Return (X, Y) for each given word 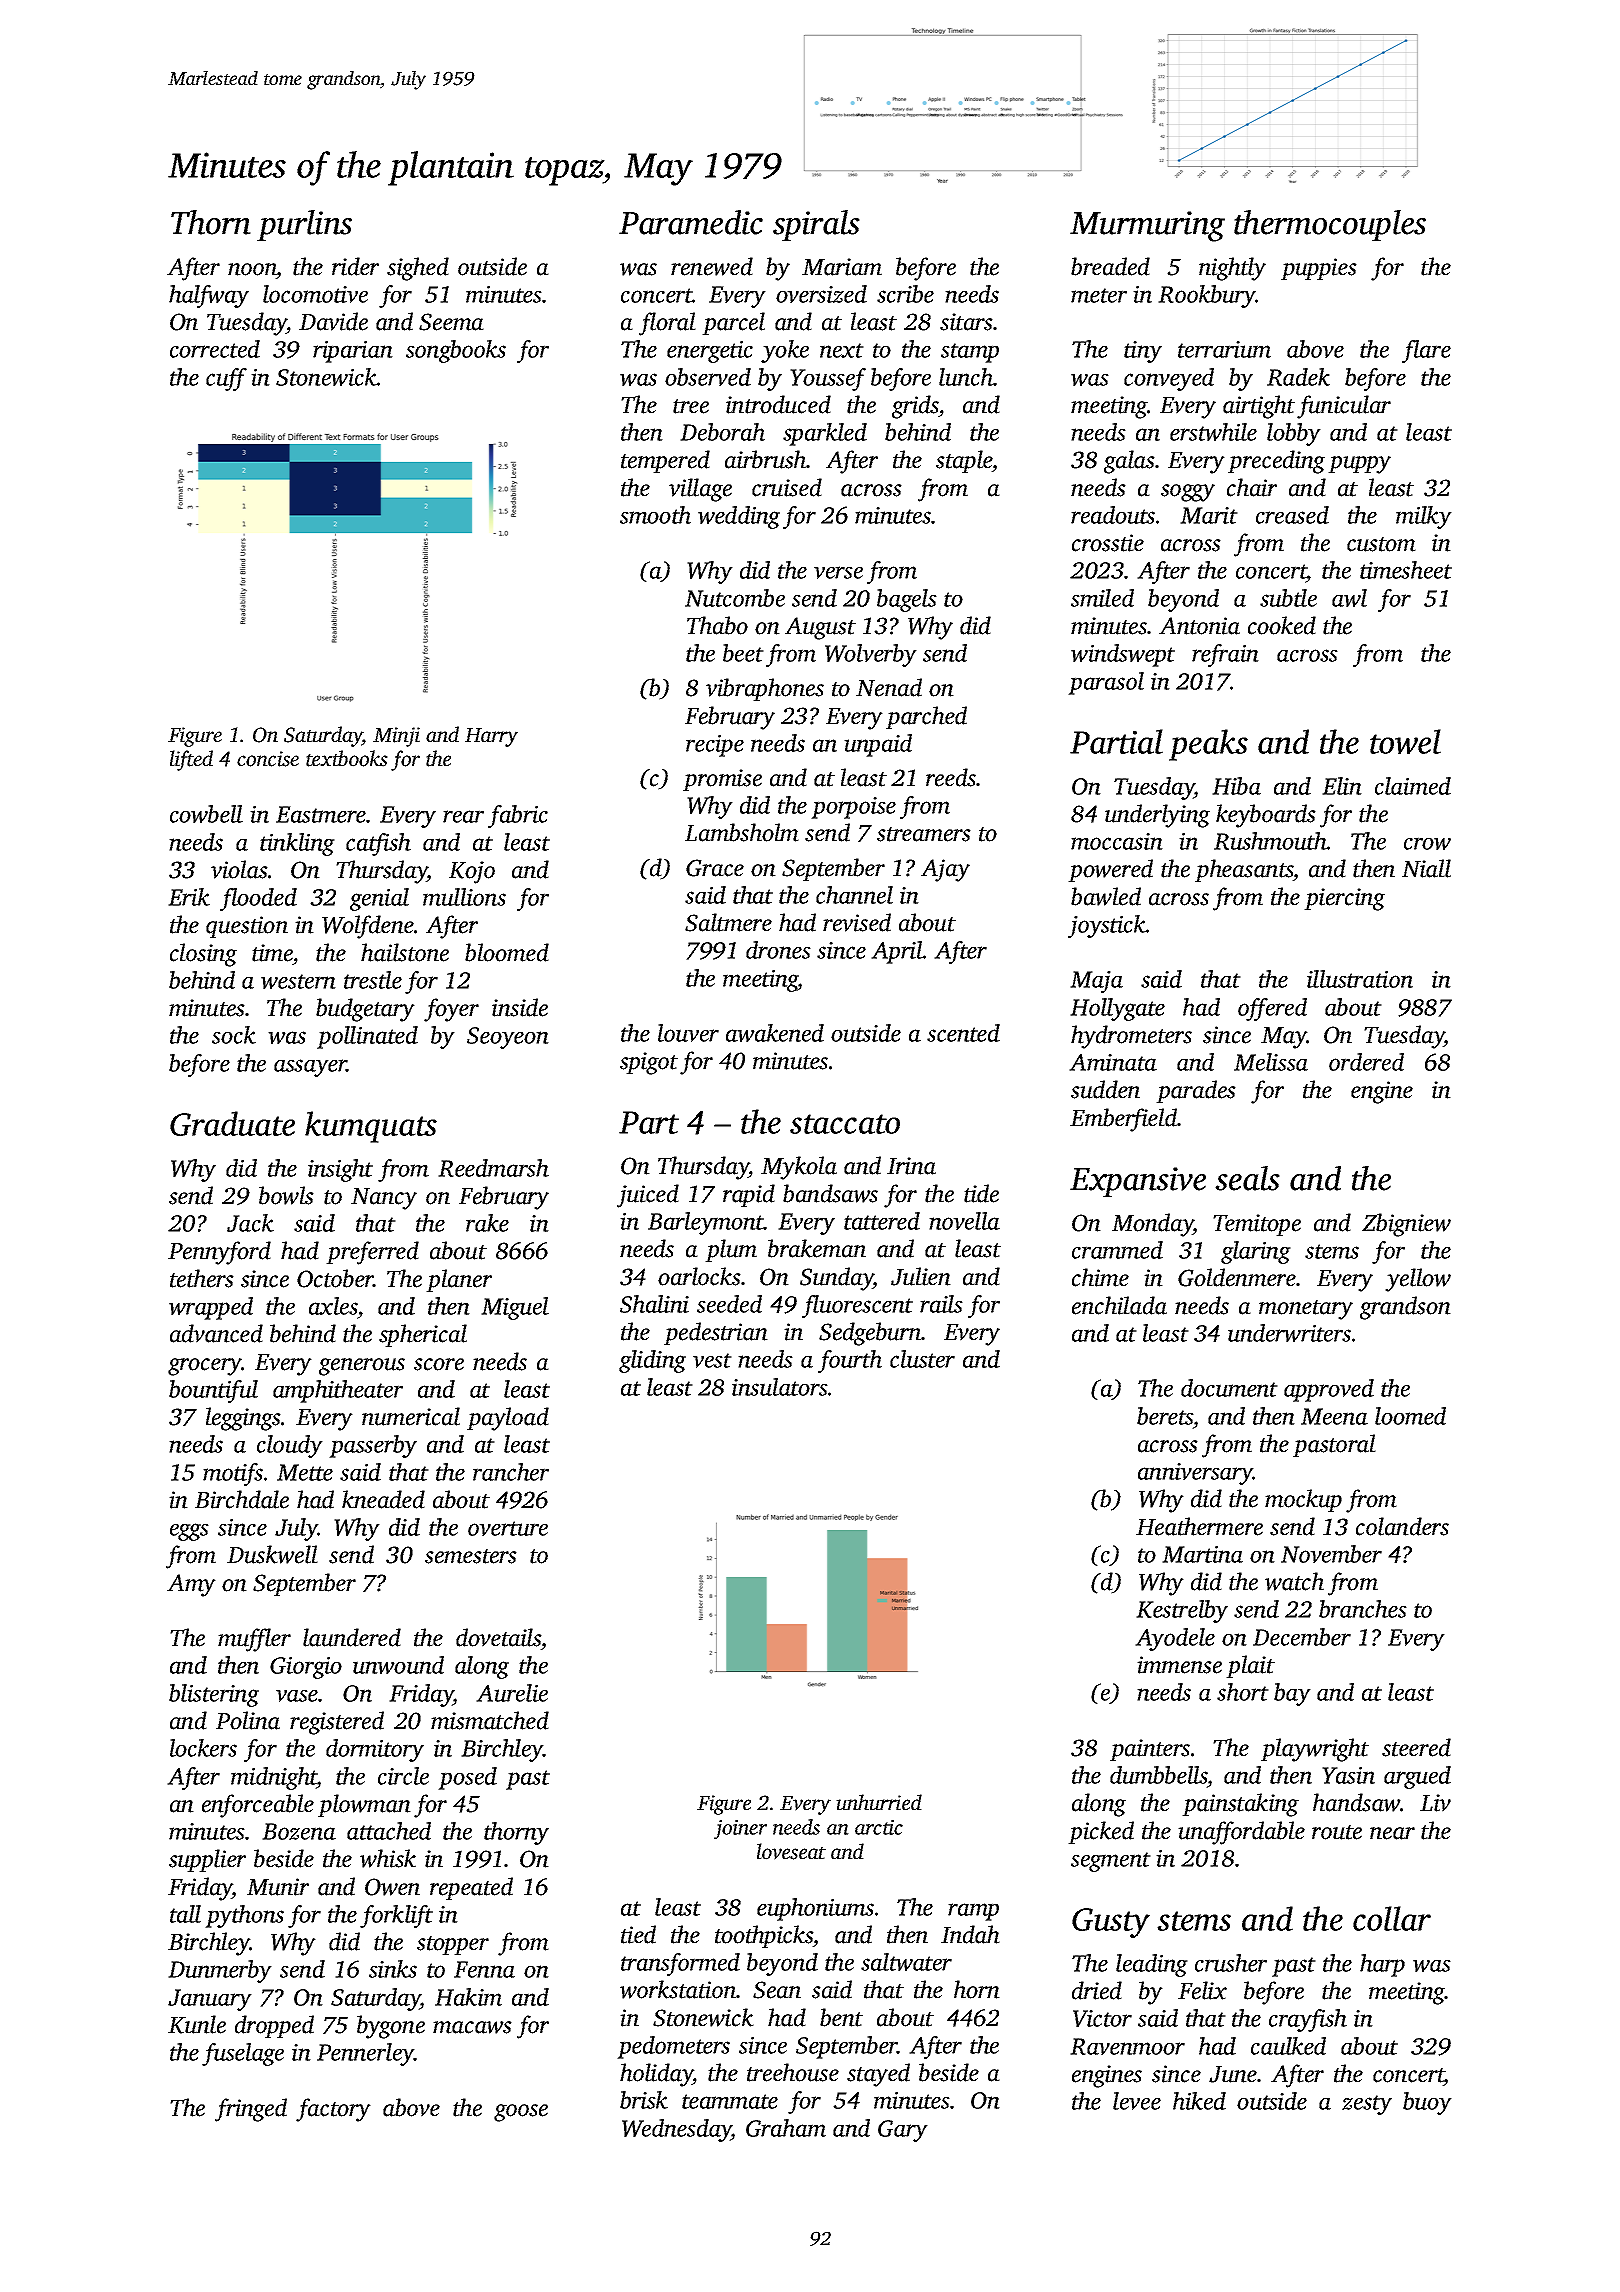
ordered (1366, 1062)
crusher (1231, 1963)
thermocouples (1330, 225)
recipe (715, 746)
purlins (304, 225)
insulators (780, 1387)
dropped (274, 2026)
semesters (471, 1556)
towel (1405, 741)
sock (234, 1035)
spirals (816, 225)
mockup (1303, 1500)
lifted (191, 760)
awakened (775, 1033)
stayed (878, 2075)
